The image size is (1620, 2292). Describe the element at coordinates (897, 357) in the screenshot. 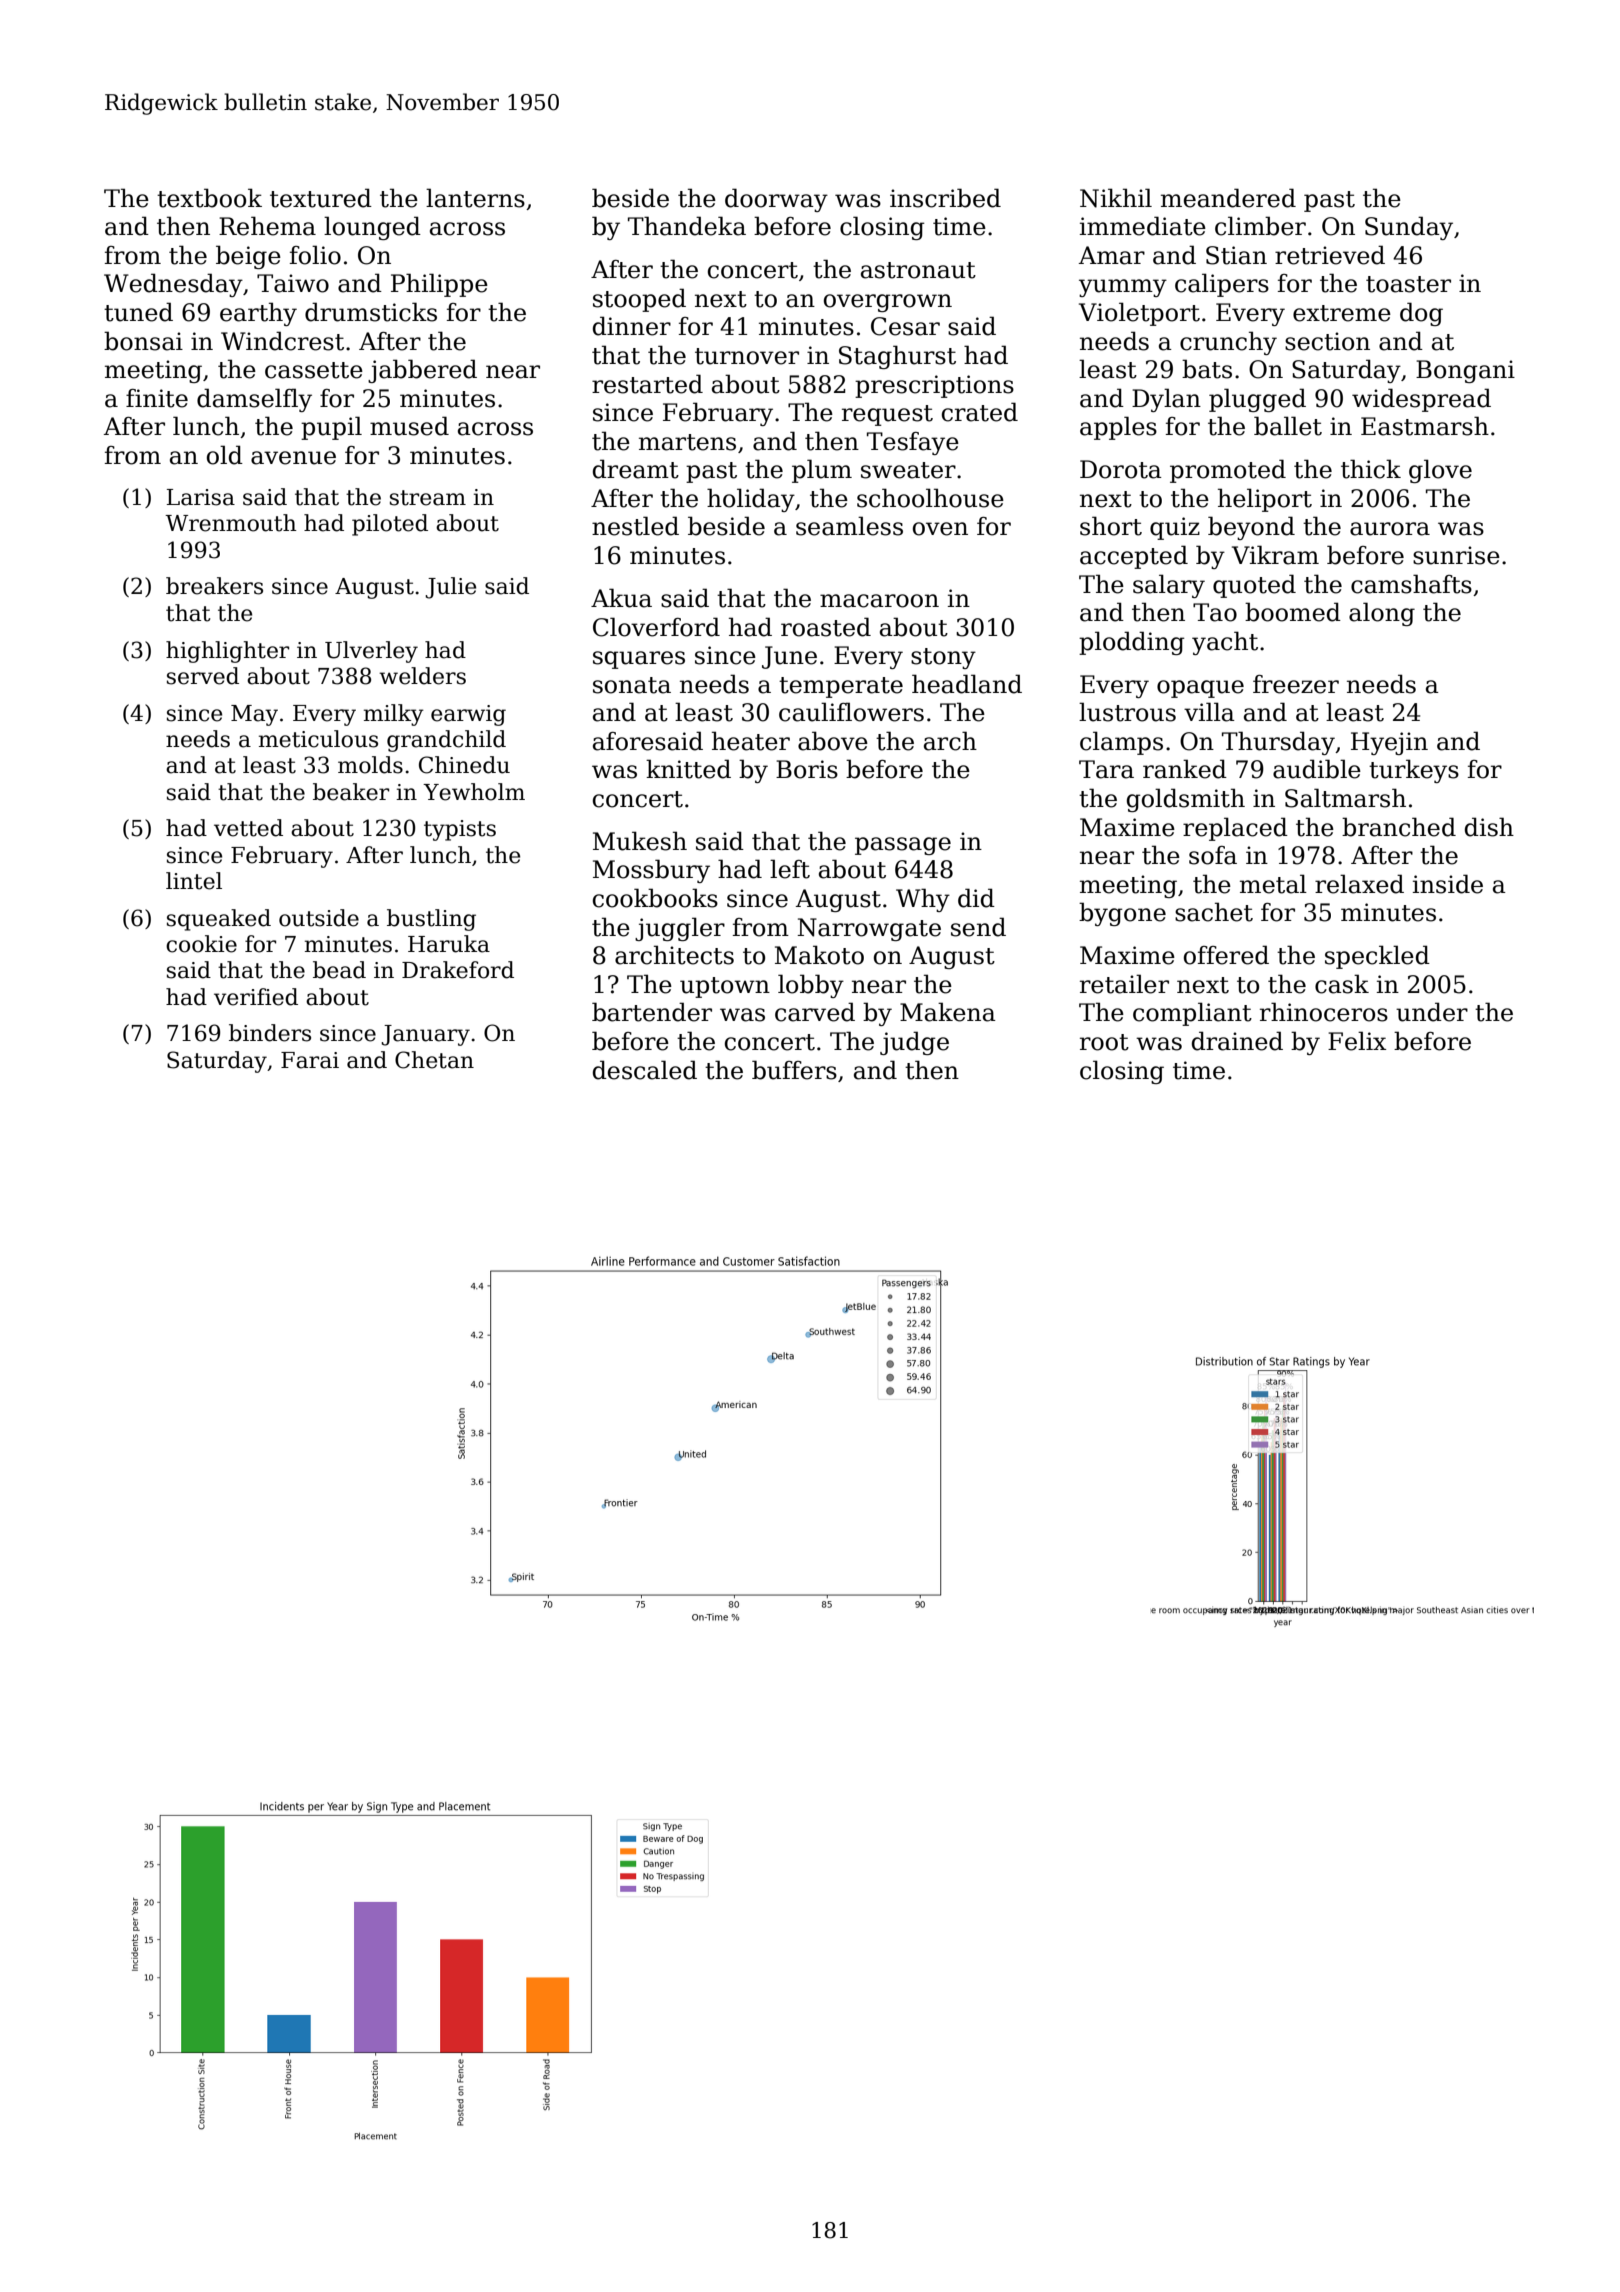

I see `Staghurst` at that location.
